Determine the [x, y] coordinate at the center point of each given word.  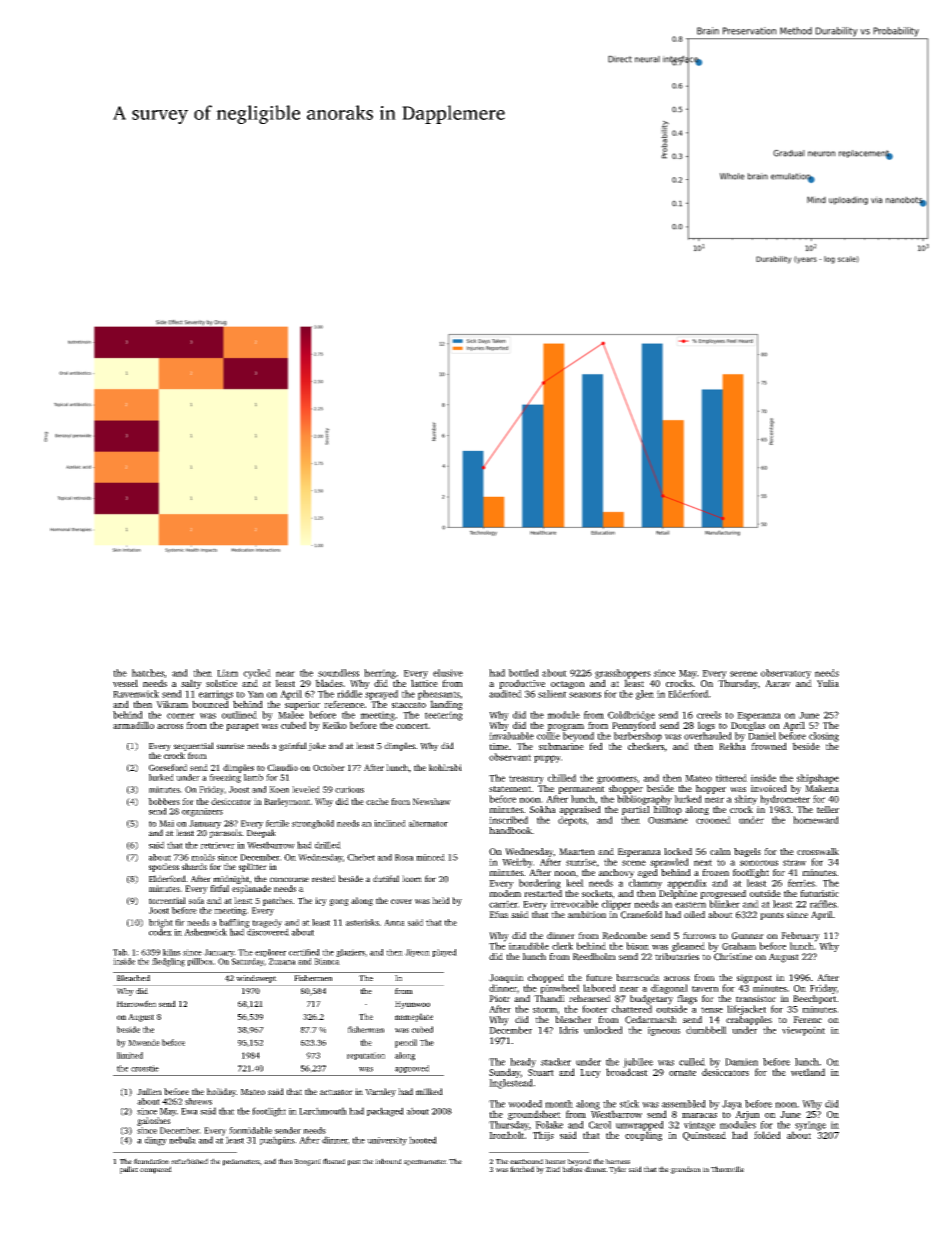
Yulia [828, 683]
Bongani [307, 1162]
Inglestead [511, 1084]
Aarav [778, 683]
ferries [801, 883]
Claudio [282, 767]
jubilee [638, 1063]
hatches [148, 673]
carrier [503, 904]
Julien [149, 1091]
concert [412, 726]
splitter [253, 867]
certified [304, 952]
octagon [568, 685]
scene [634, 863]
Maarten [577, 851]
